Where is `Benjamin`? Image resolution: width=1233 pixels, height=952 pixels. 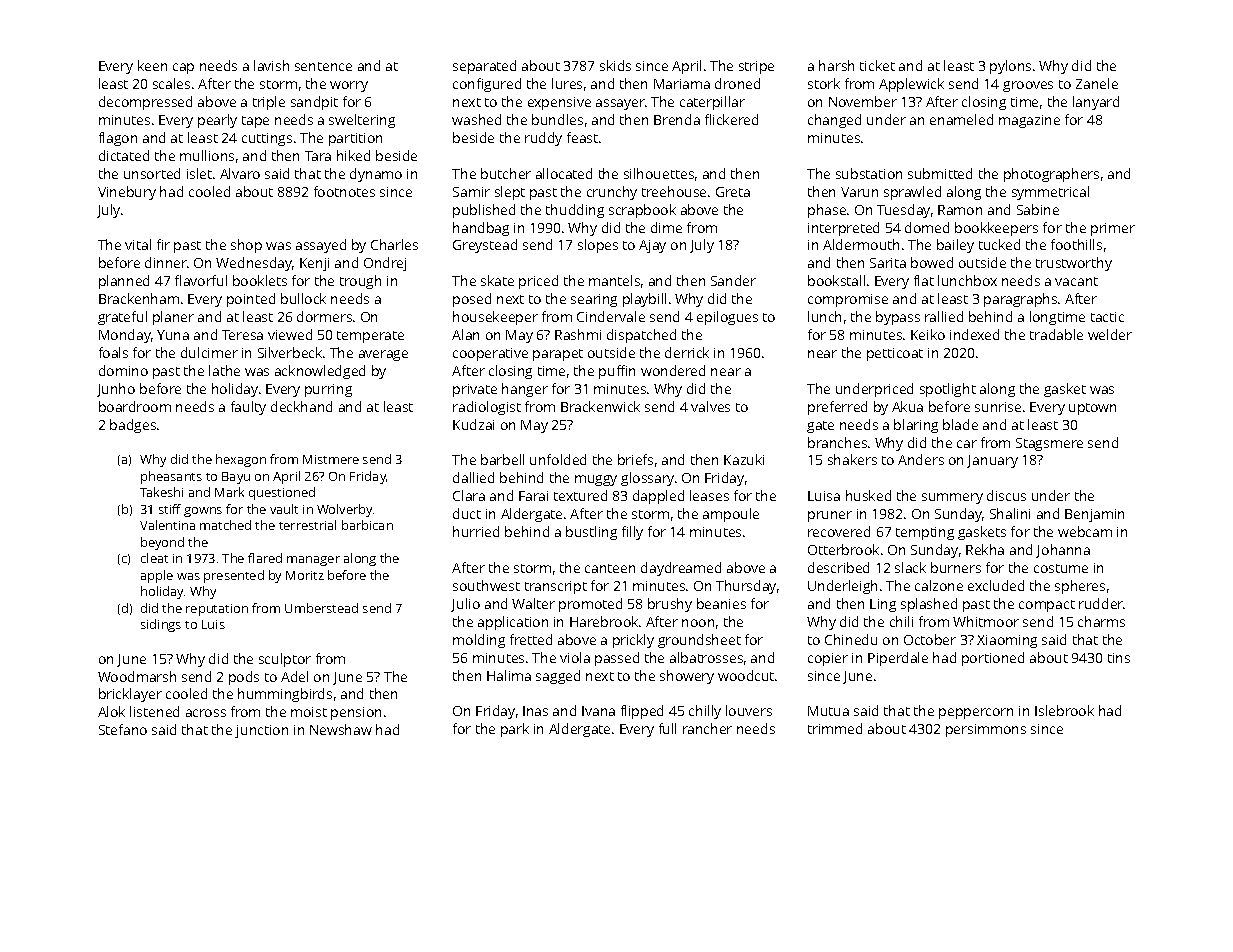 Benjamin is located at coordinates (1094, 515).
